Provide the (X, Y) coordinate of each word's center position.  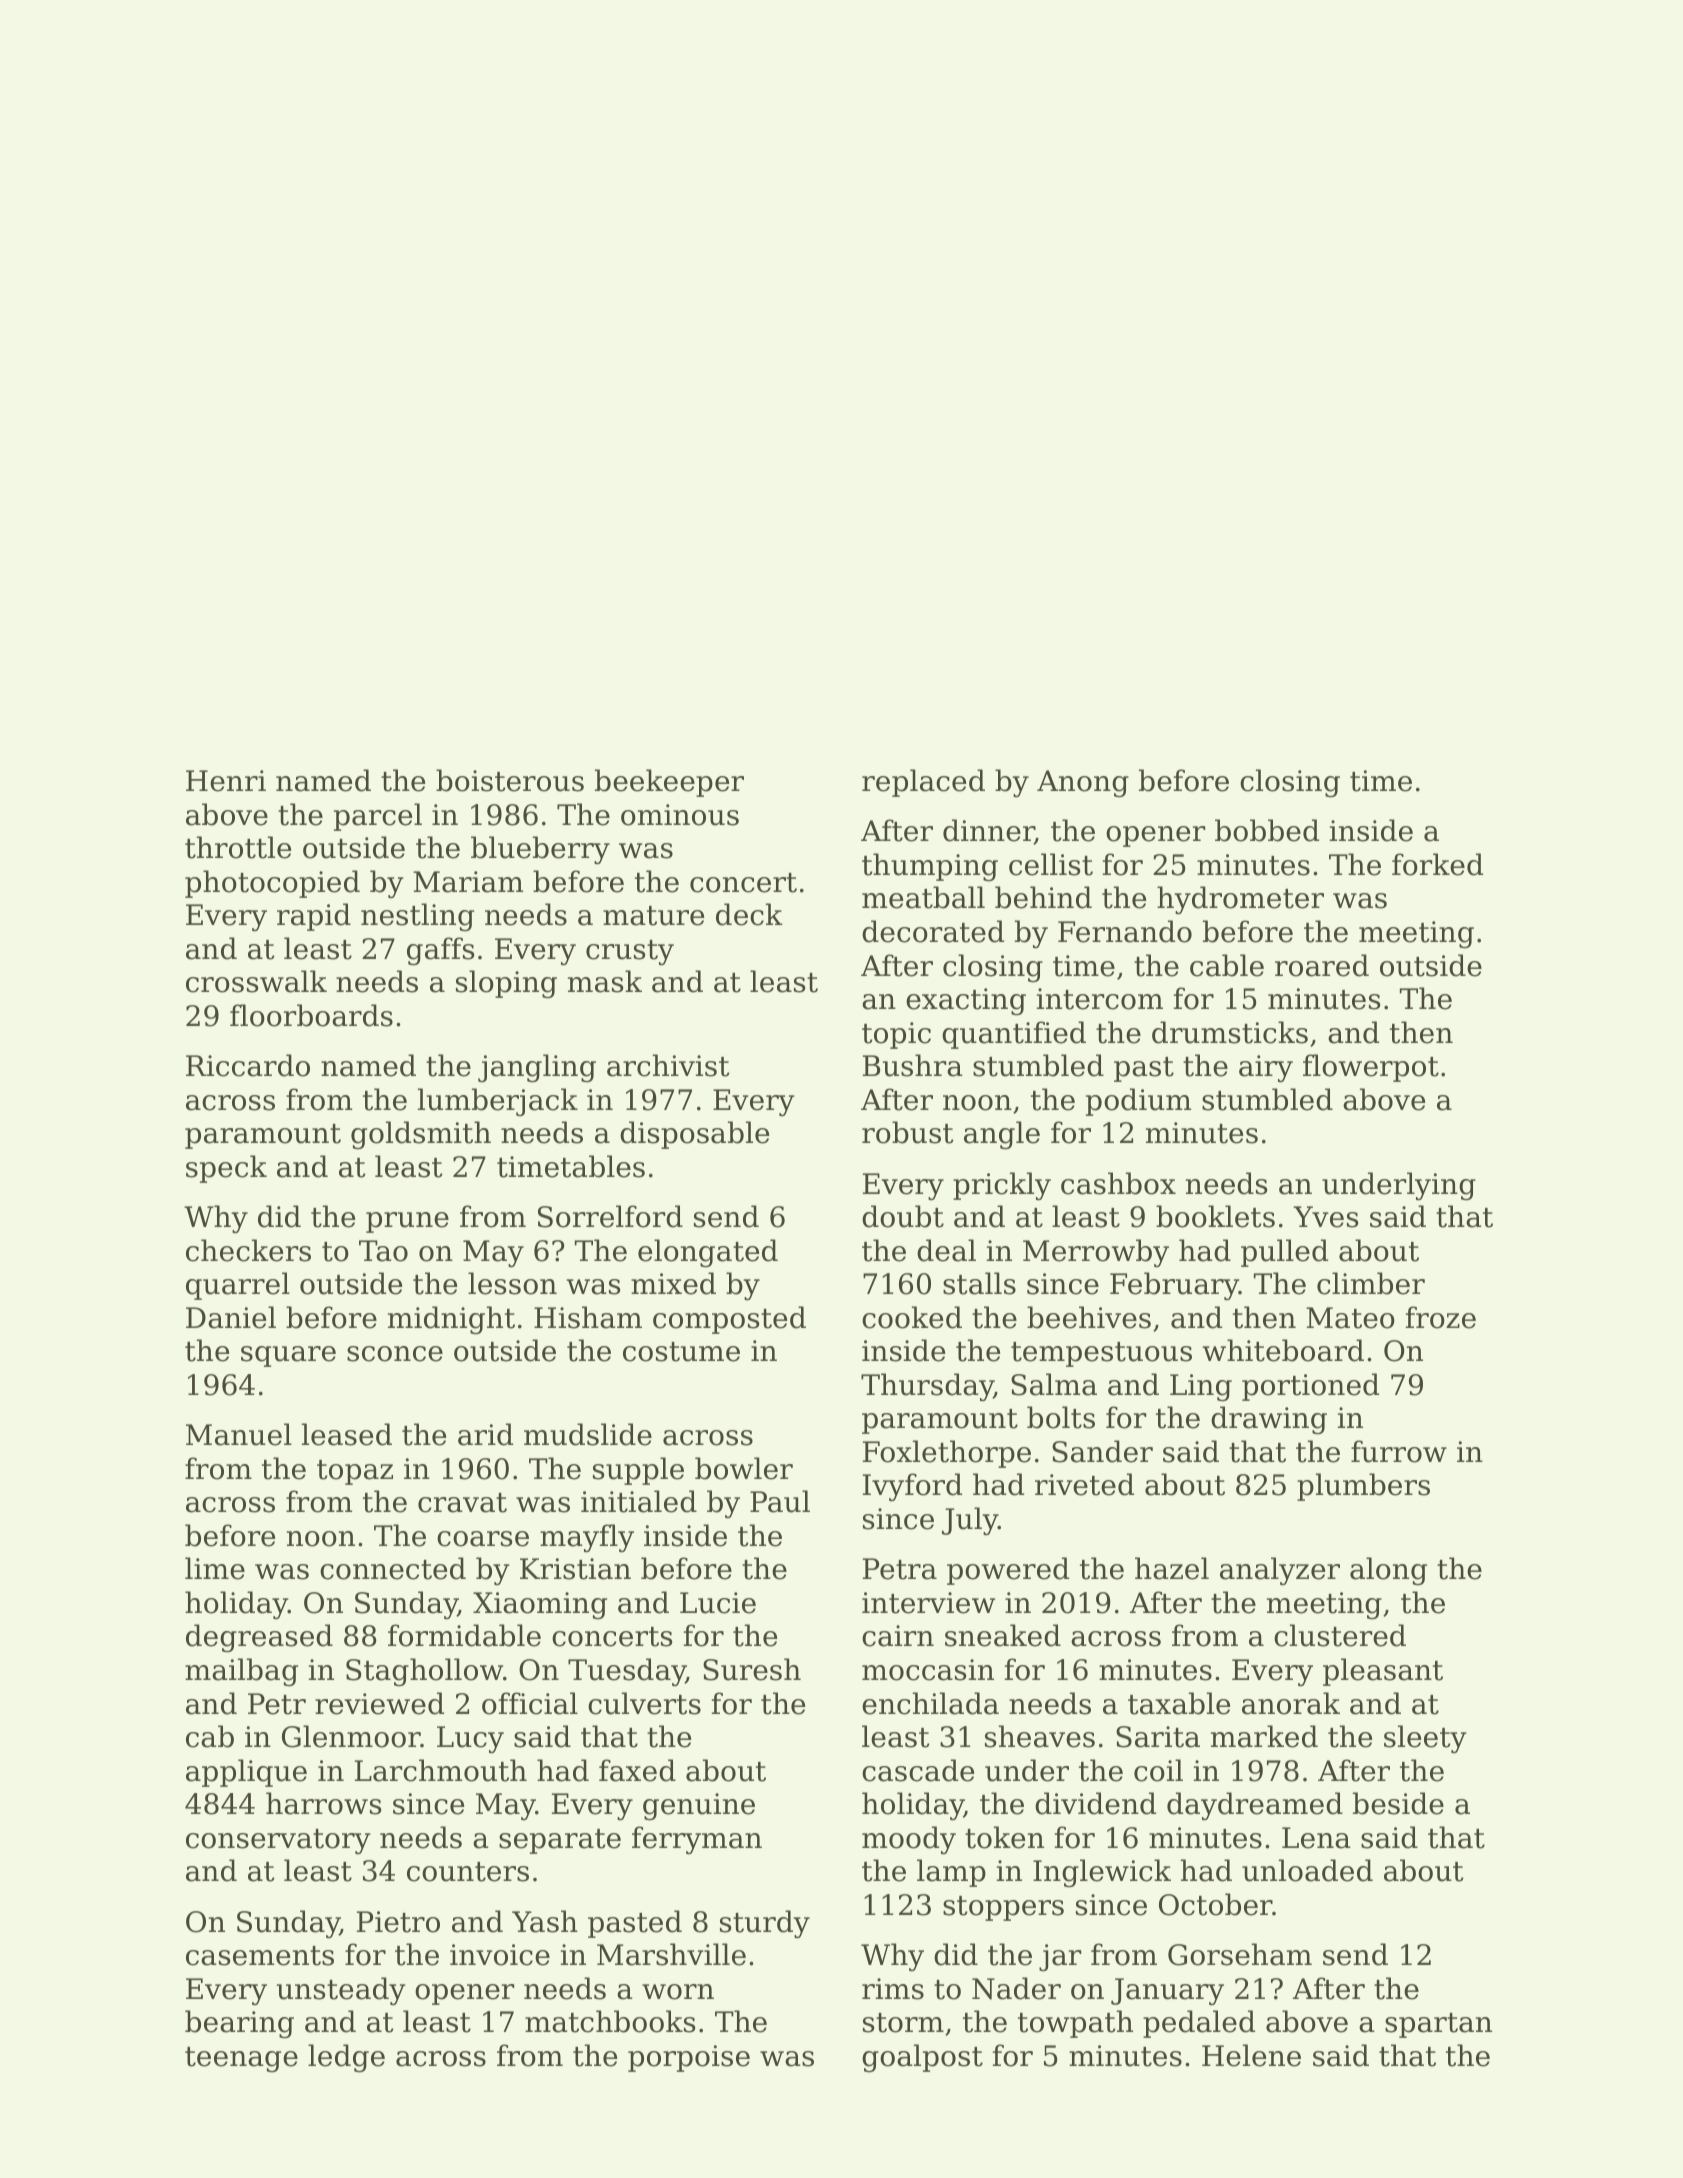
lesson (512, 1283)
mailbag (241, 1672)
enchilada (930, 1703)
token (1004, 1837)
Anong (1083, 784)
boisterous (510, 780)
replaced (923, 783)
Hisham (588, 1317)
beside (1398, 1803)
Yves (1325, 1217)
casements (260, 1956)
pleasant (1383, 1672)
